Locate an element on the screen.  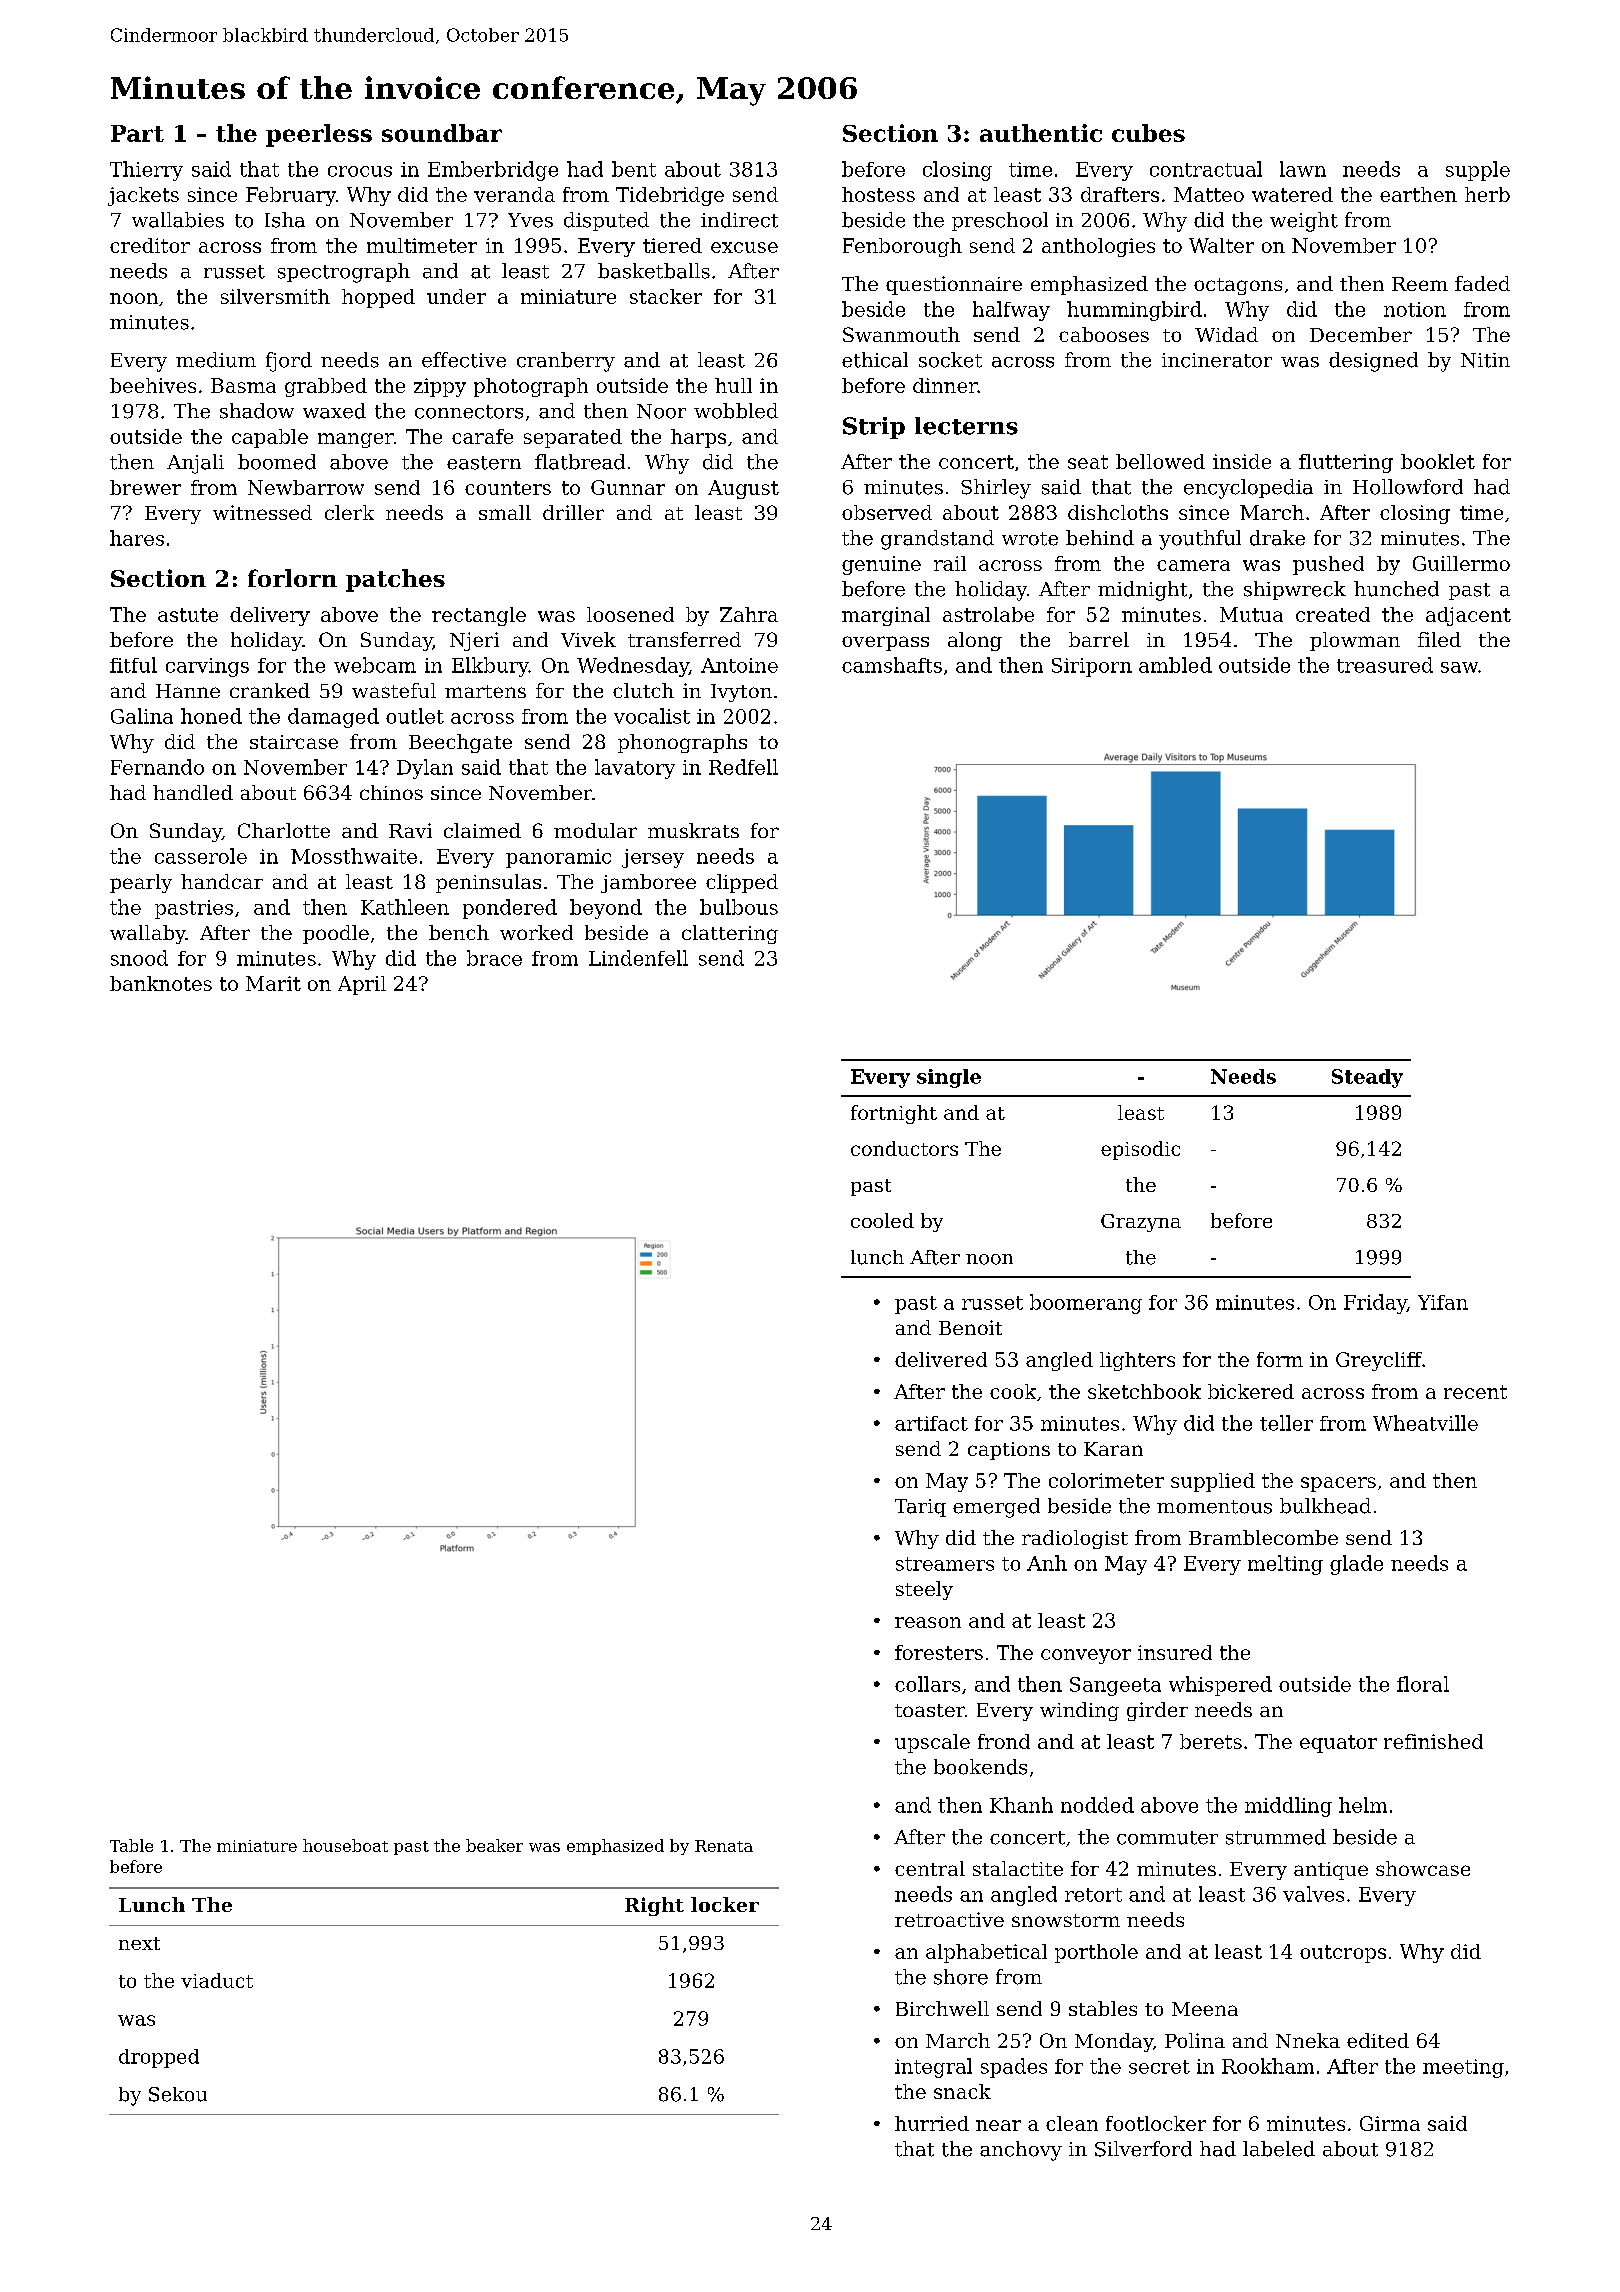
cubes is located at coordinates (1148, 133).
